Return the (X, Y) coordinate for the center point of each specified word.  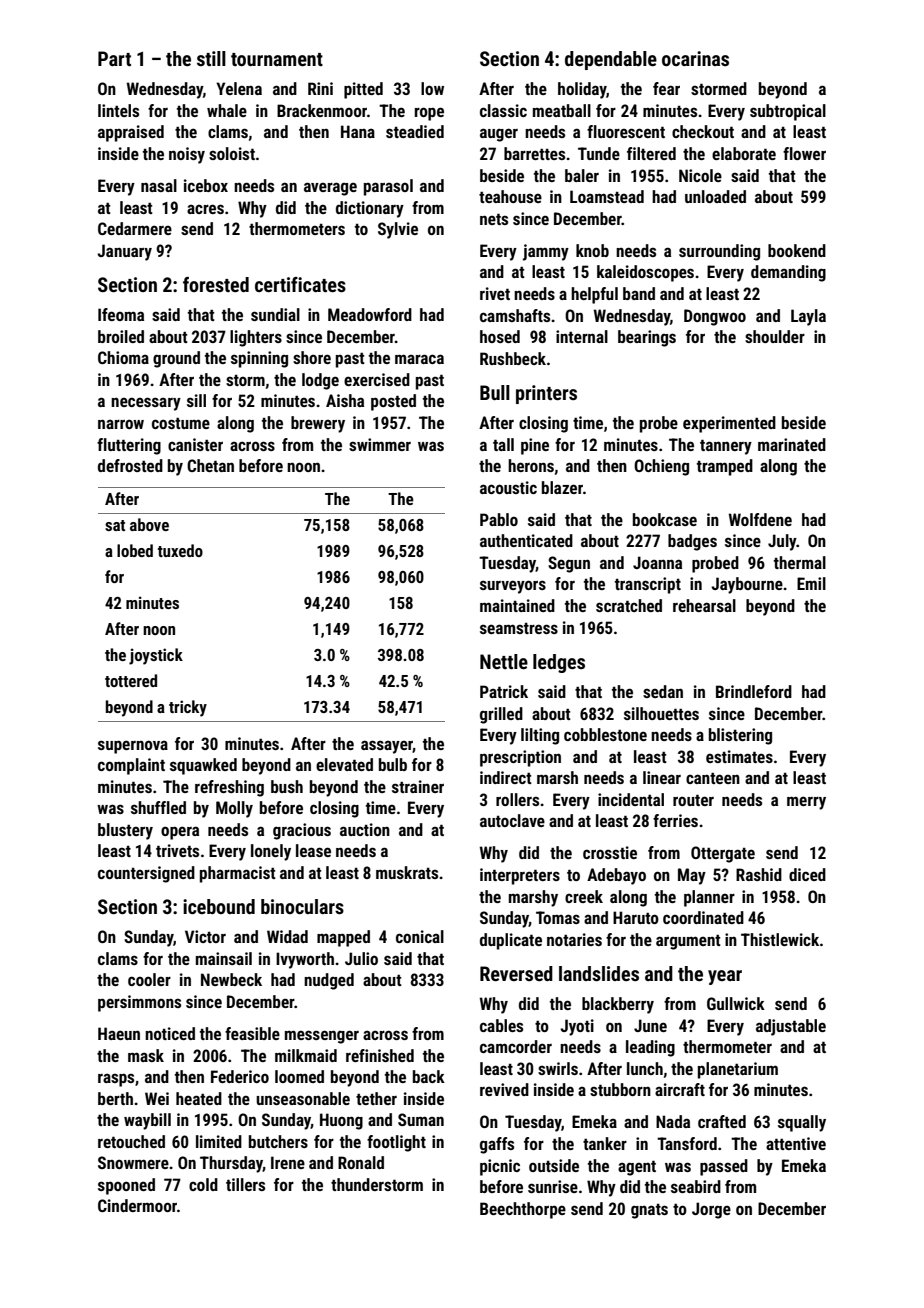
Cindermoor (137, 1205)
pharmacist (238, 874)
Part (114, 58)
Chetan (210, 465)
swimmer (380, 444)
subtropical (788, 112)
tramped (725, 467)
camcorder (516, 1046)
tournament (277, 59)
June (650, 1025)
